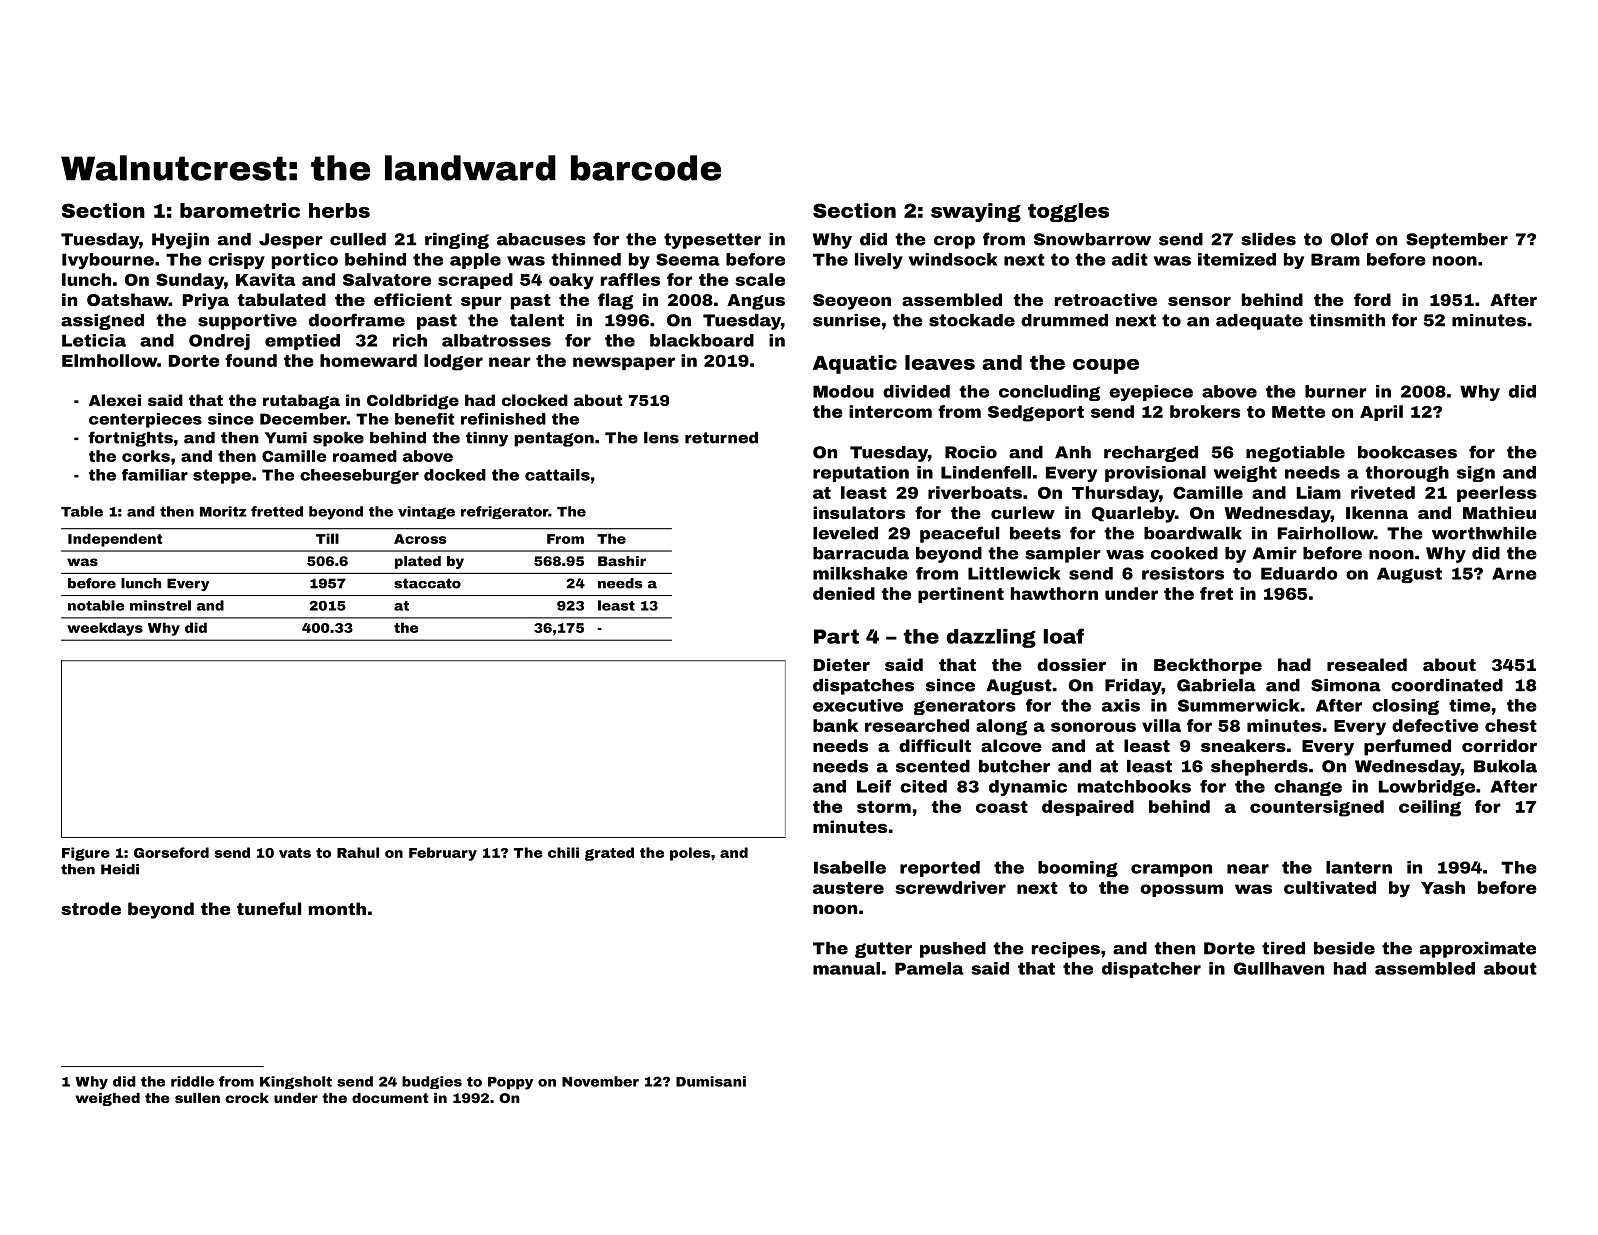  I want to click on herbs, so click(339, 210).
